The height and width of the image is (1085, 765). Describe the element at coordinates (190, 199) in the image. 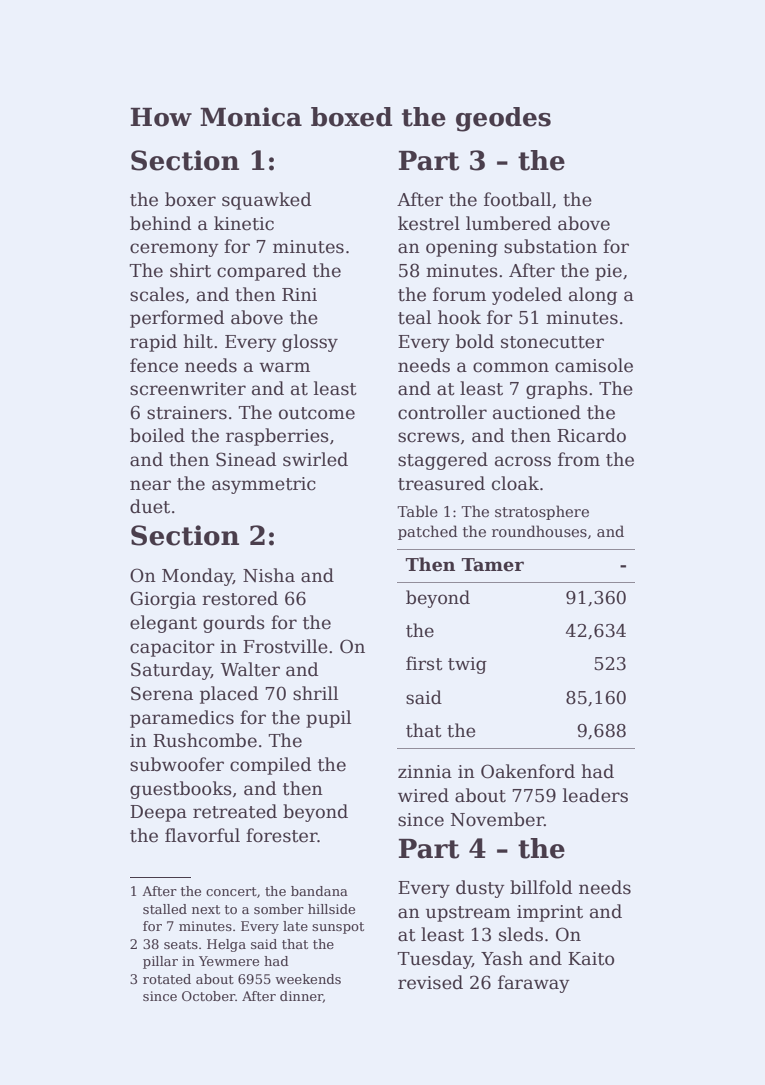

I see `boxer` at that location.
